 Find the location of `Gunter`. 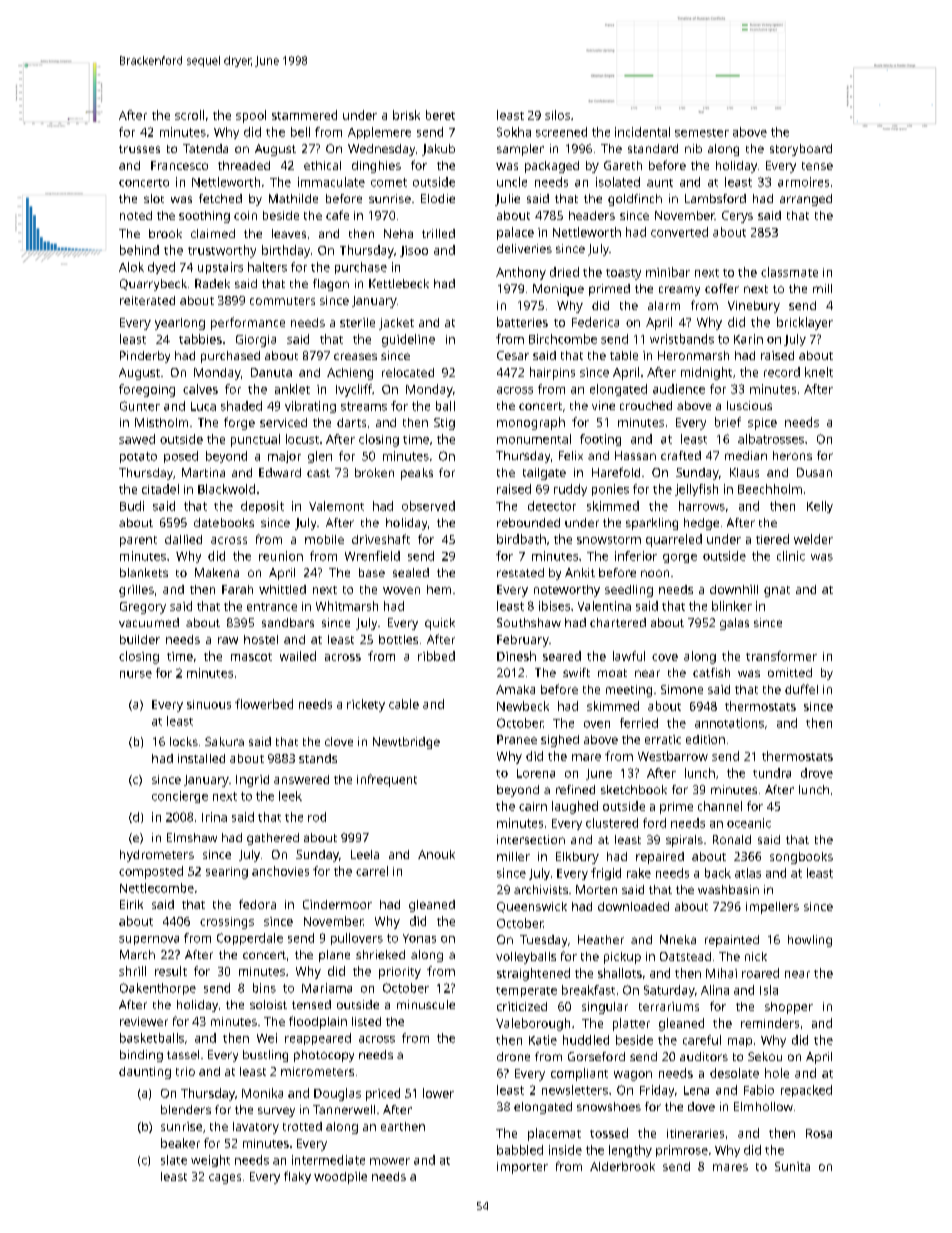

Gunter is located at coordinates (140, 406).
